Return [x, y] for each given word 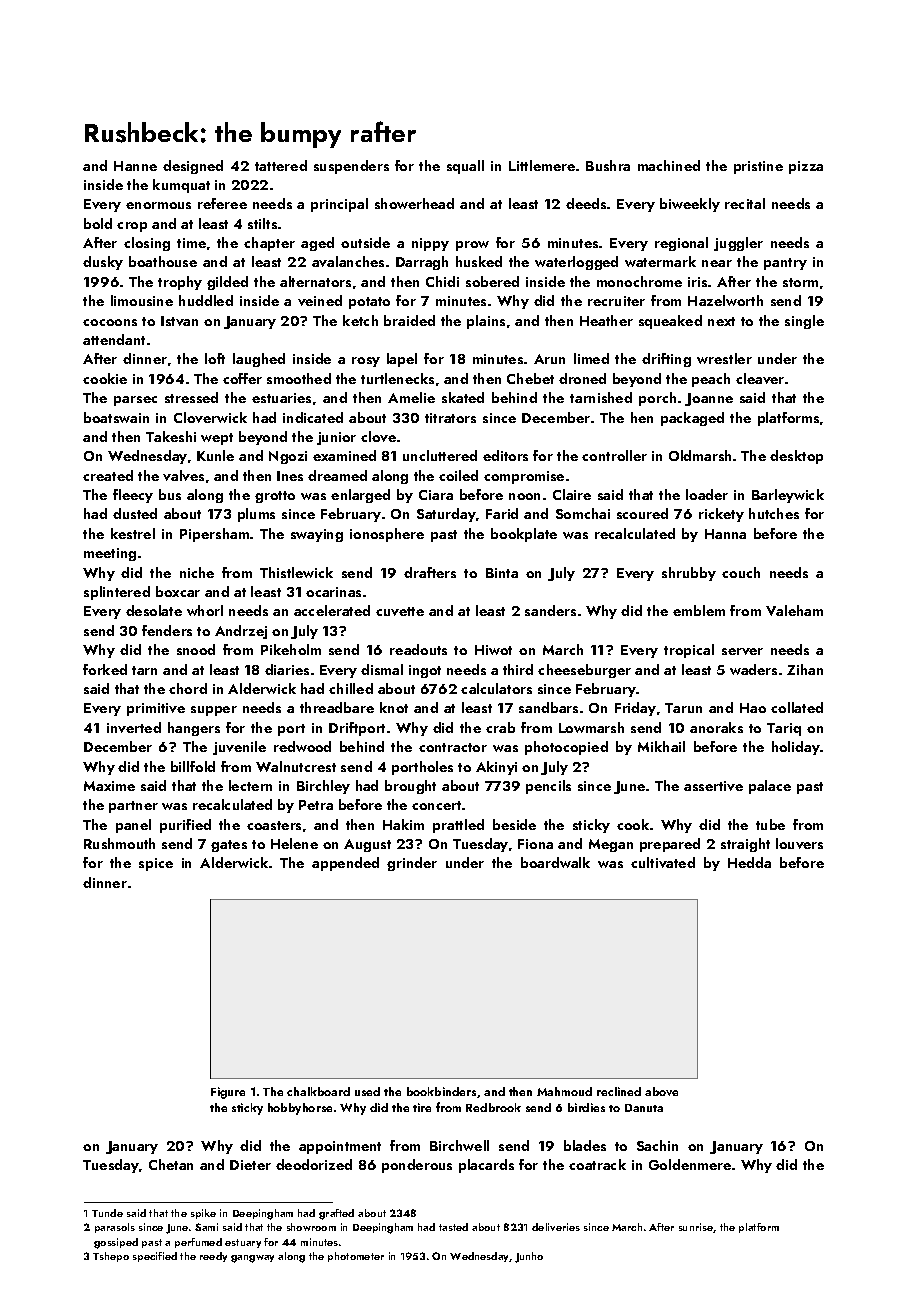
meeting [110, 554]
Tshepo [111, 1257]
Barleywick [788, 496]
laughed [259, 360]
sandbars [548, 707]
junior [336, 438]
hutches [774, 513]
